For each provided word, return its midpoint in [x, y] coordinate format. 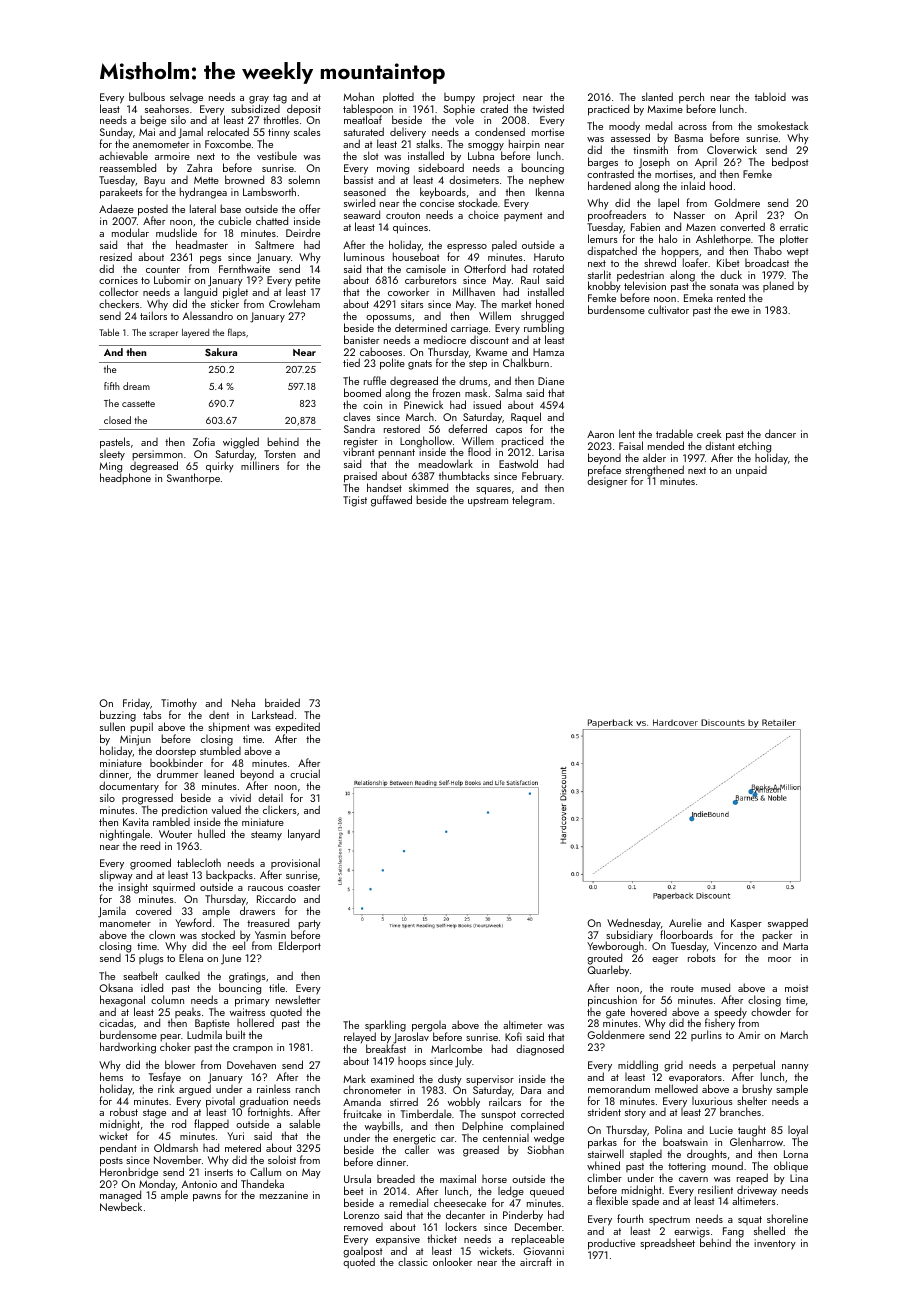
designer [607, 482]
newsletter [298, 999]
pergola [429, 1027]
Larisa [551, 452]
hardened [609, 185]
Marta [795, 946]
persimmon [157, 455]
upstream [488, 502]
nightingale [125, 835]
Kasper [746, 924]
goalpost [363, 1252]
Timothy [179, 704]
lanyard [304, 835]
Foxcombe [228, 143]
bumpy [459, 98]
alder [654, 457]
